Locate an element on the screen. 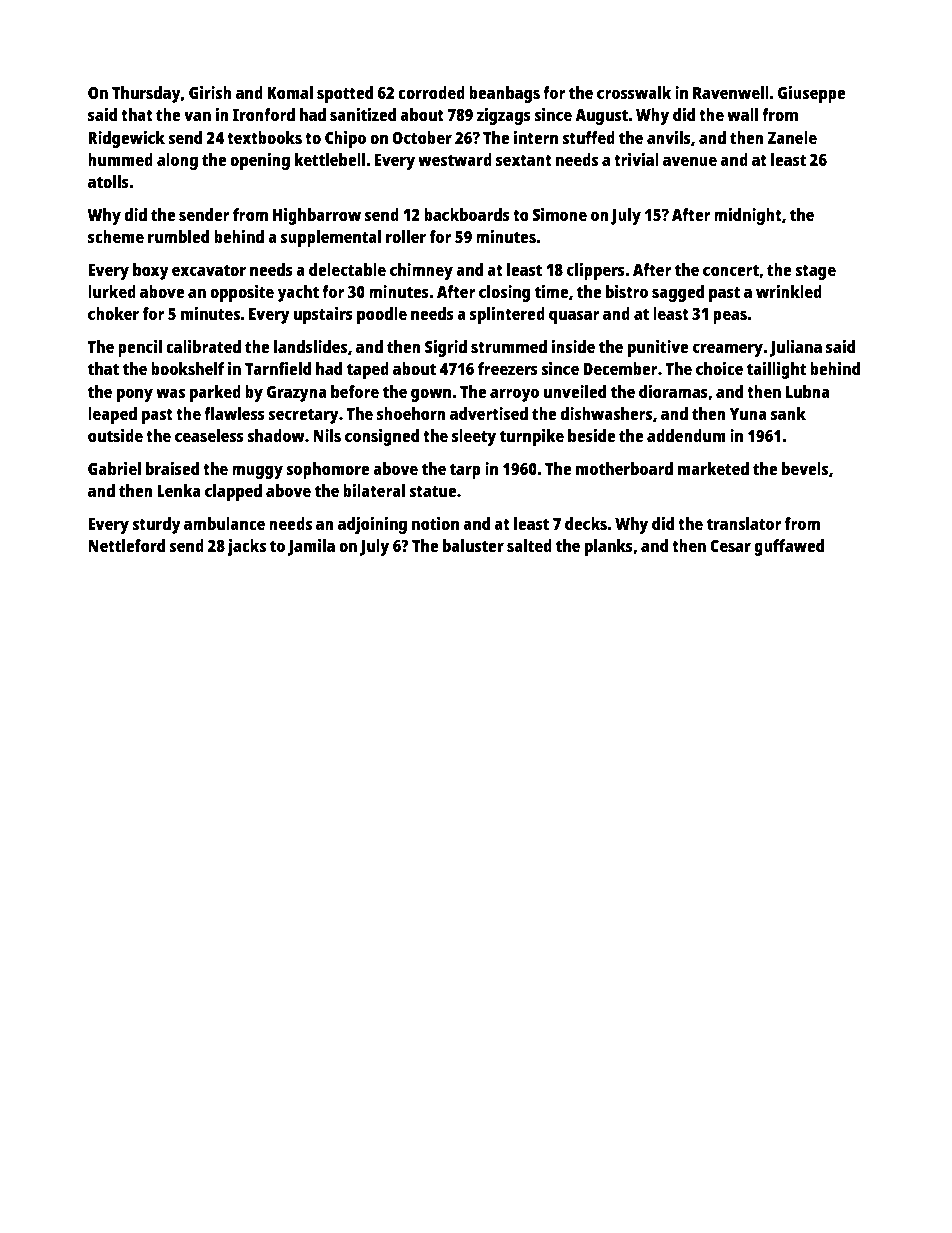 The width and height of the screenshot is (952, 1233). adjoining is located at coordinates (372, 525).
